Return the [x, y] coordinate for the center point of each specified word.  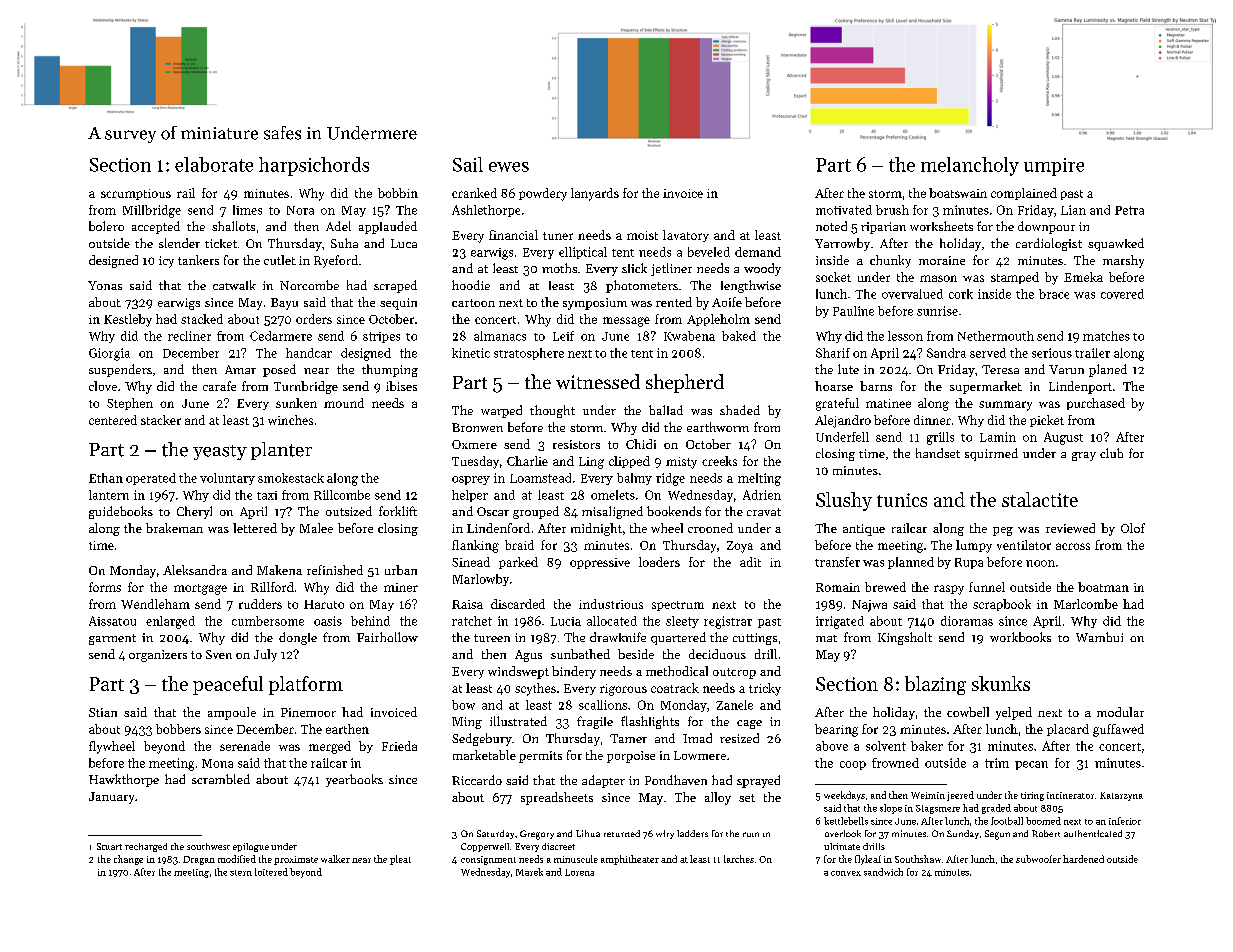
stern [241, 873]
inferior [1125, 821]
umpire [1054, 167]
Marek [529, 872]
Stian [103, 712]
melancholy [970, 166]
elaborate [214, 164]
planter [281, 451]
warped [501, 411]
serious [1052, 353]
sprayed [758, 781]
